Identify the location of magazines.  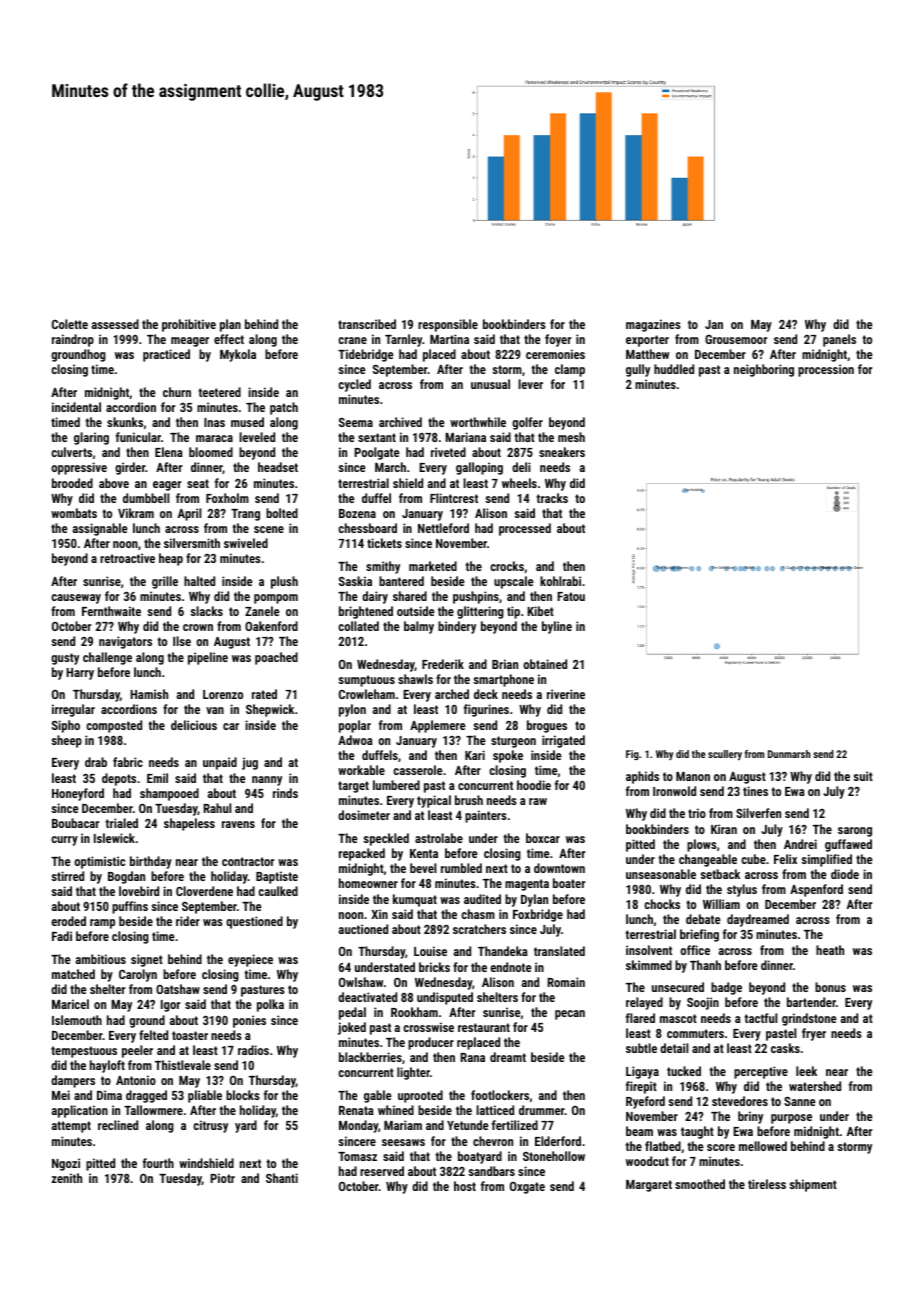
(653, 325).
